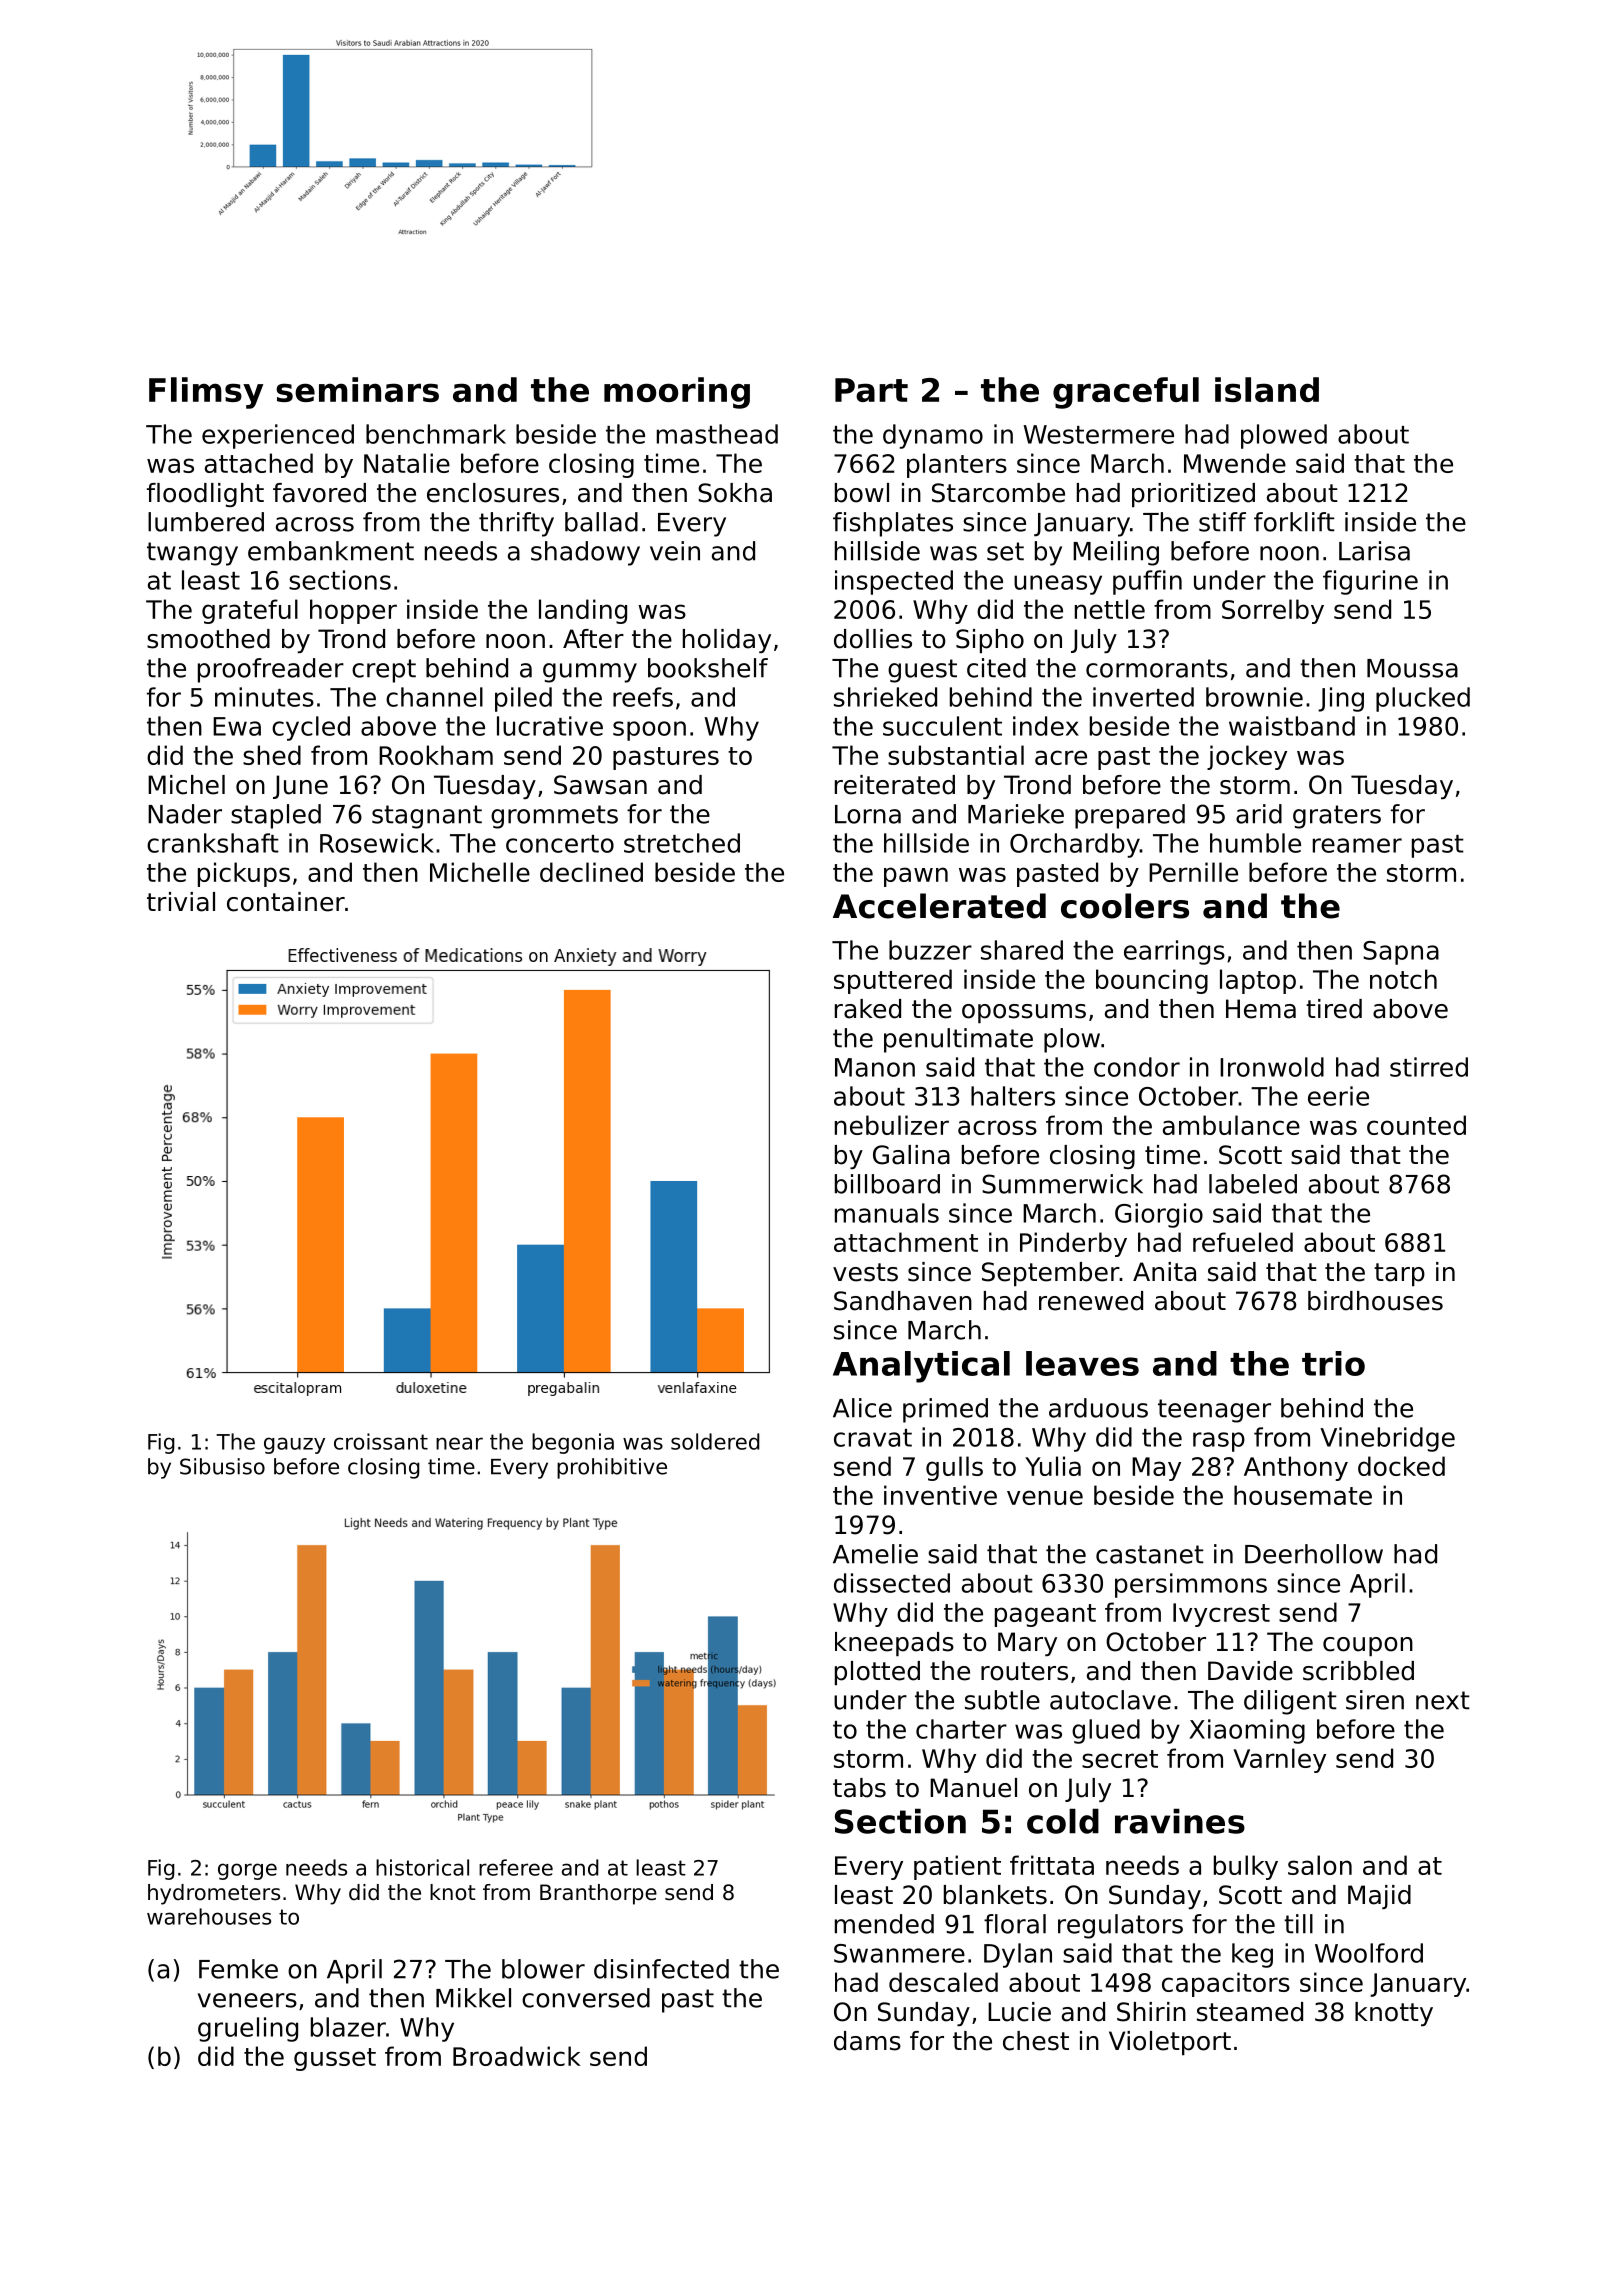 The width and height of the screenshot is (1620, 2292). I want to click on Violetport, so click(1170, 2043).
